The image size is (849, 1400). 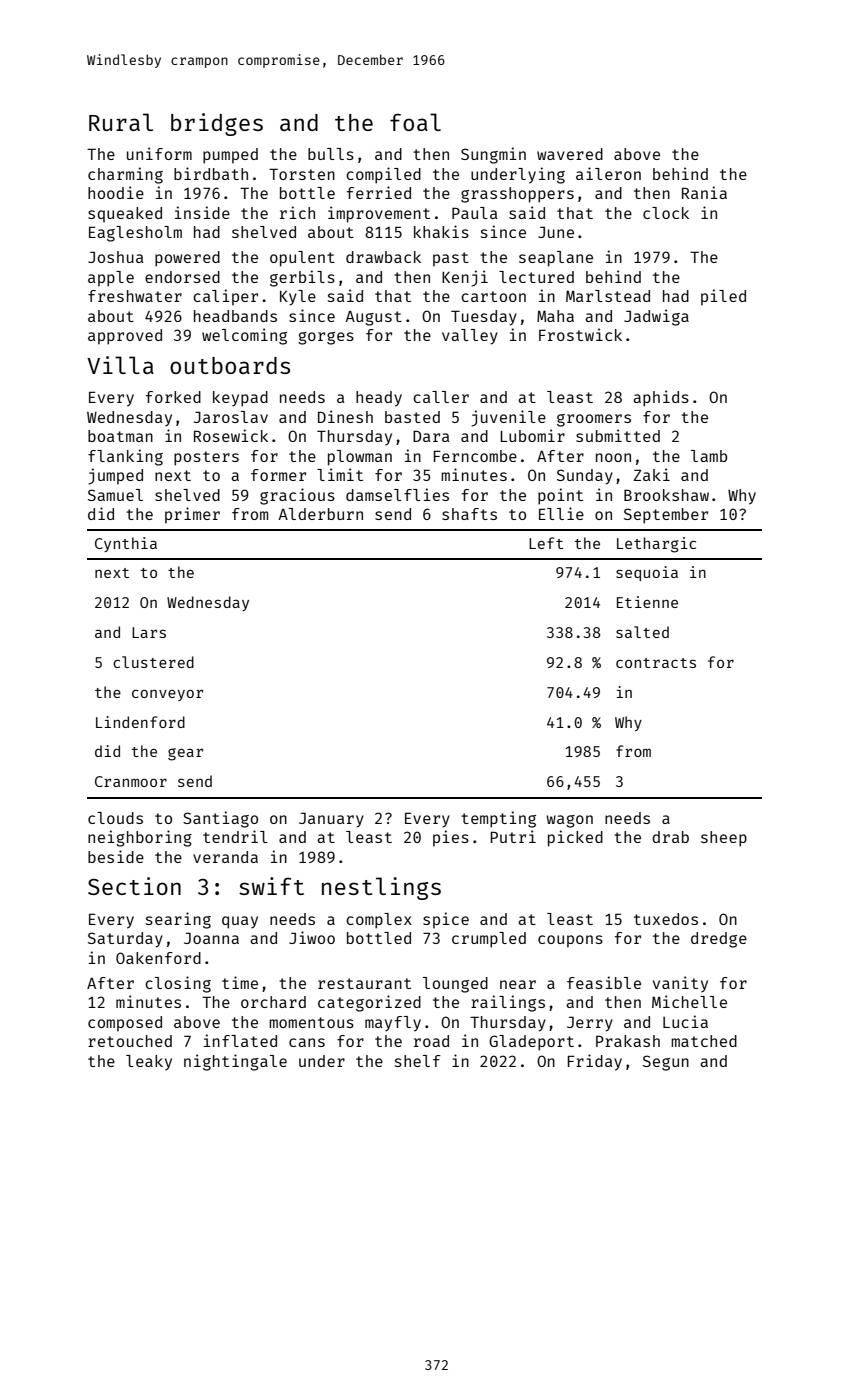 I want to click on foal, so click(x=415, y=122).
